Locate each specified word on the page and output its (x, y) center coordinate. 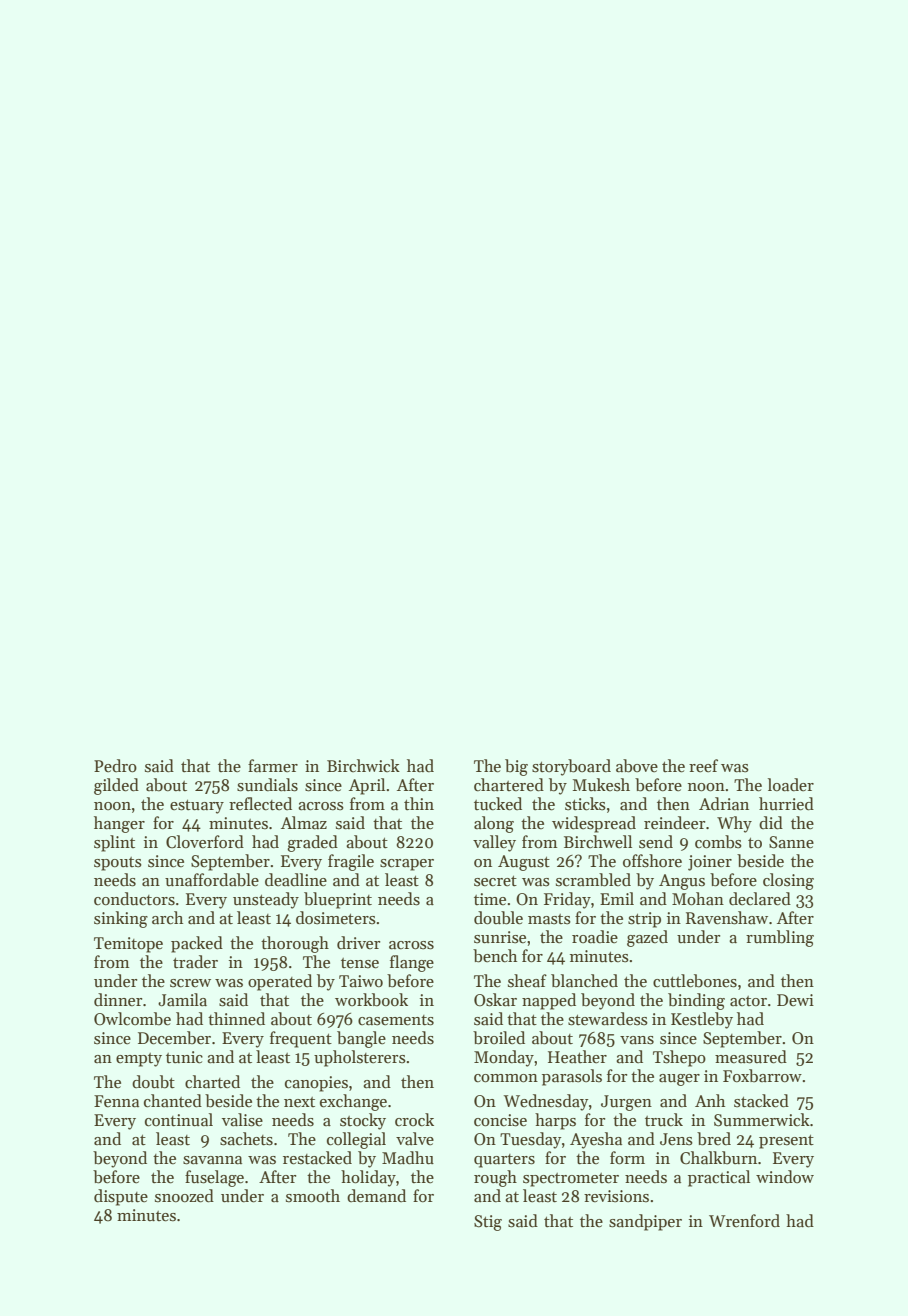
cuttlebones (695, 981)
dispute (121, 1197)
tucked (498, 804)
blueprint (338, 900)
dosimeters (336, 918)
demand (376, 1196)
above (637, 766)
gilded (116, 786)
